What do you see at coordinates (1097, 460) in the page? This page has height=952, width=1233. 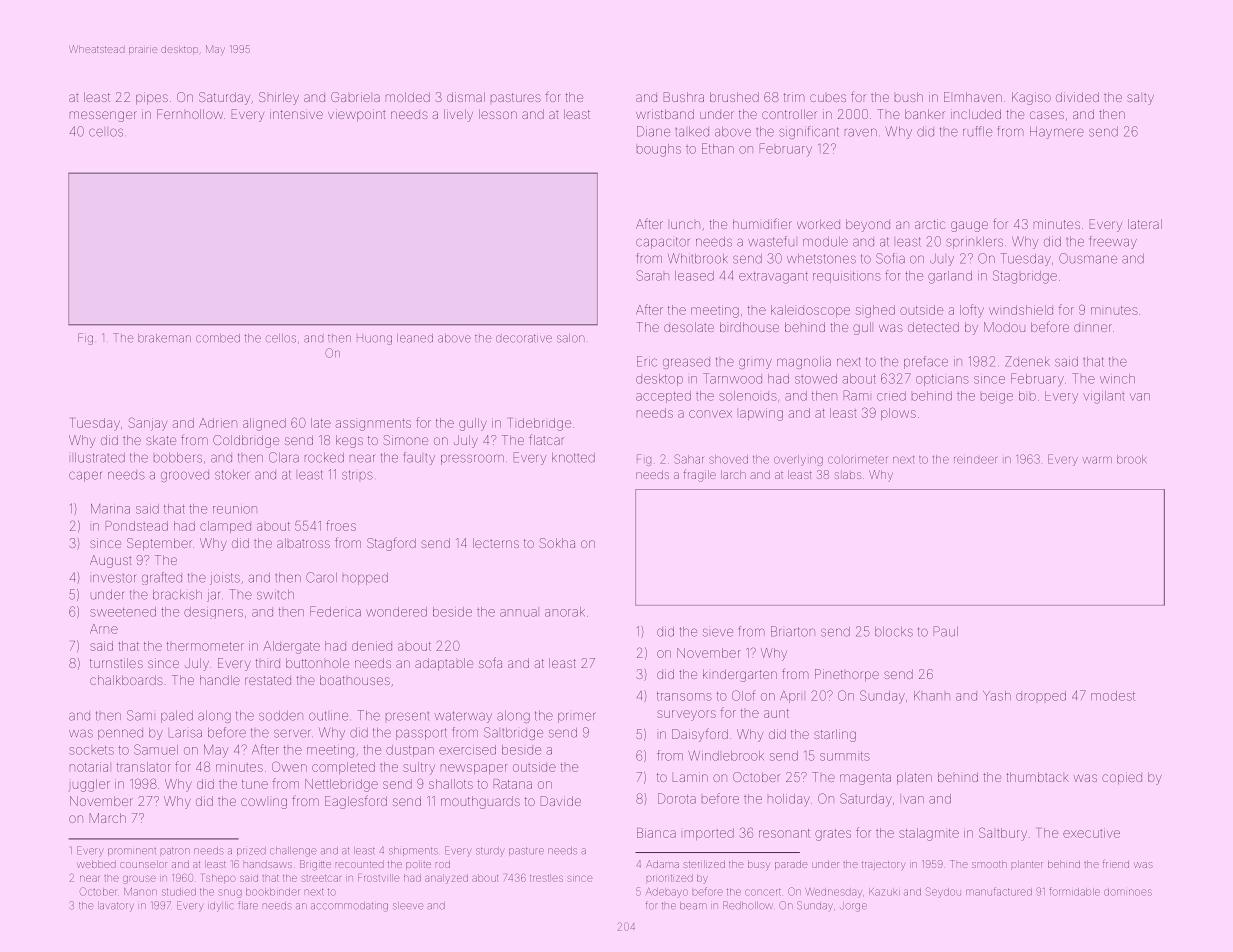 I see `warm` at bounding box center [1097, 460].
